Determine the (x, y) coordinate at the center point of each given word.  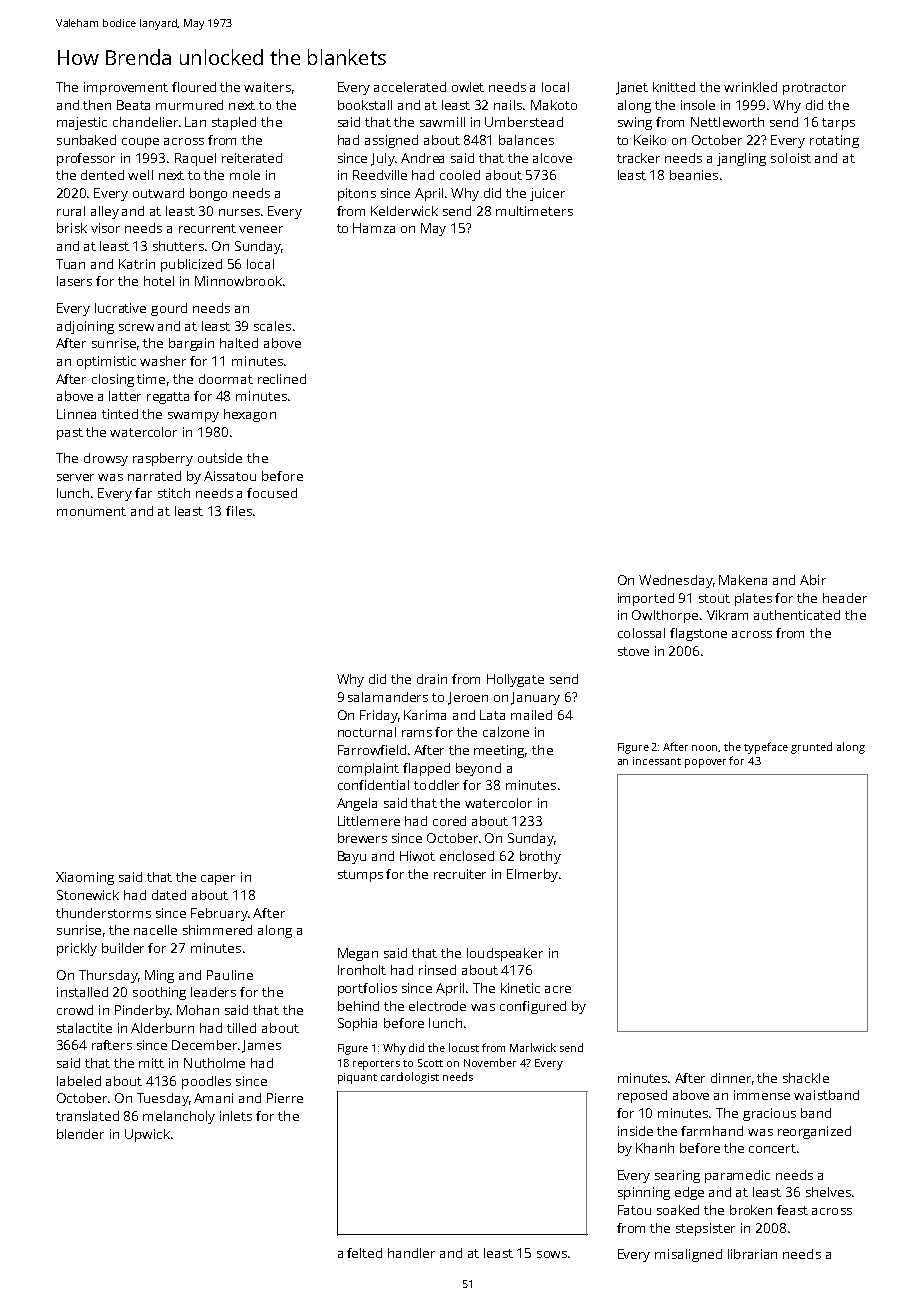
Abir (813, 580)
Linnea (76, 414)
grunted (811, 748)
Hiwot (417, 856)
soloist (791, 158)
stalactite (84, 1028)
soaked (678, 1210)
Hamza (374, 228)
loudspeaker (505, 954)
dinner (731, 1078)
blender (80, 1134)
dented (102, 175)
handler (411, 1253)
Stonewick (88, 895)
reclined (282, 379)
